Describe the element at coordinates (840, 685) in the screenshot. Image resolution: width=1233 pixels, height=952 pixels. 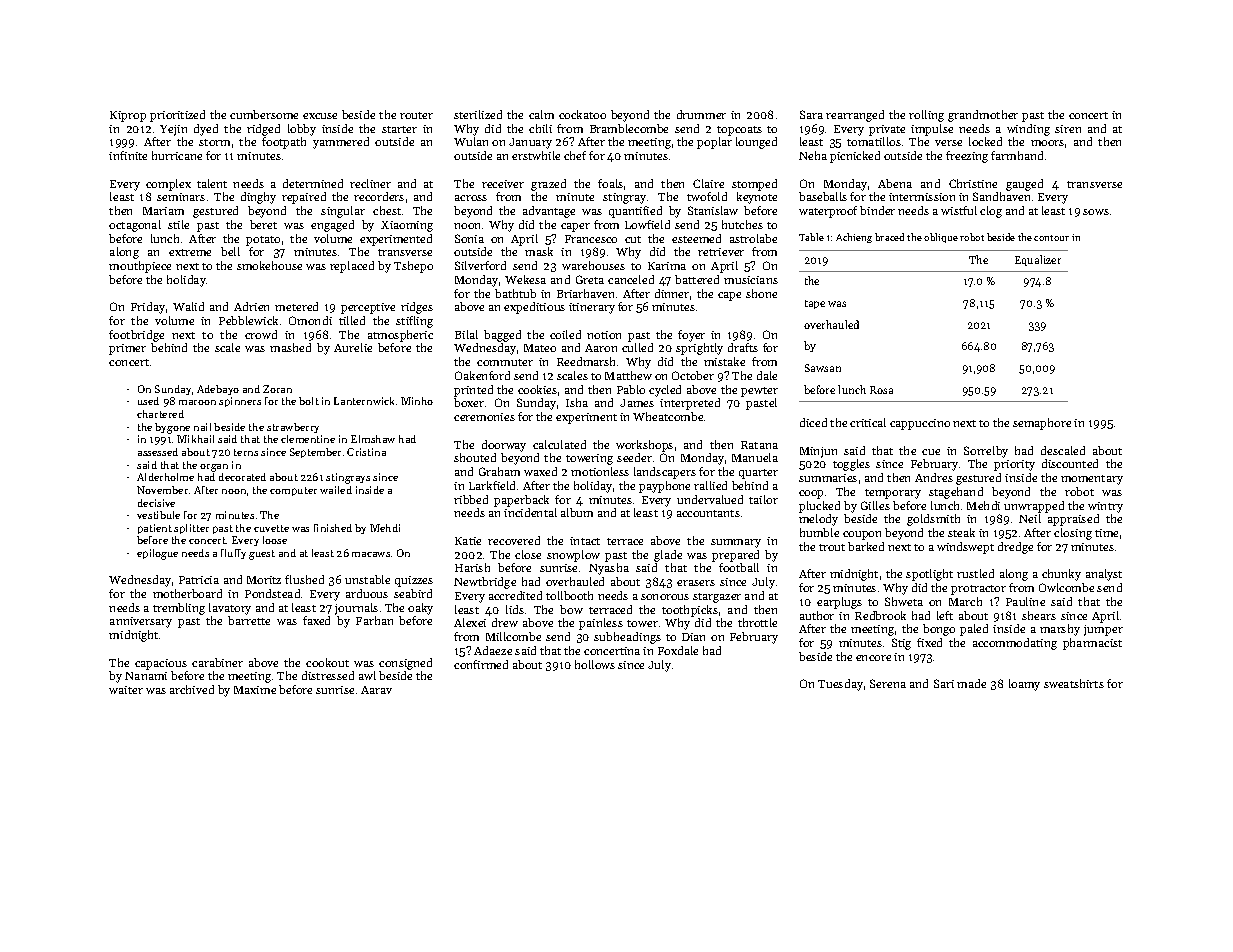
I see `Tuesday` at that location.
